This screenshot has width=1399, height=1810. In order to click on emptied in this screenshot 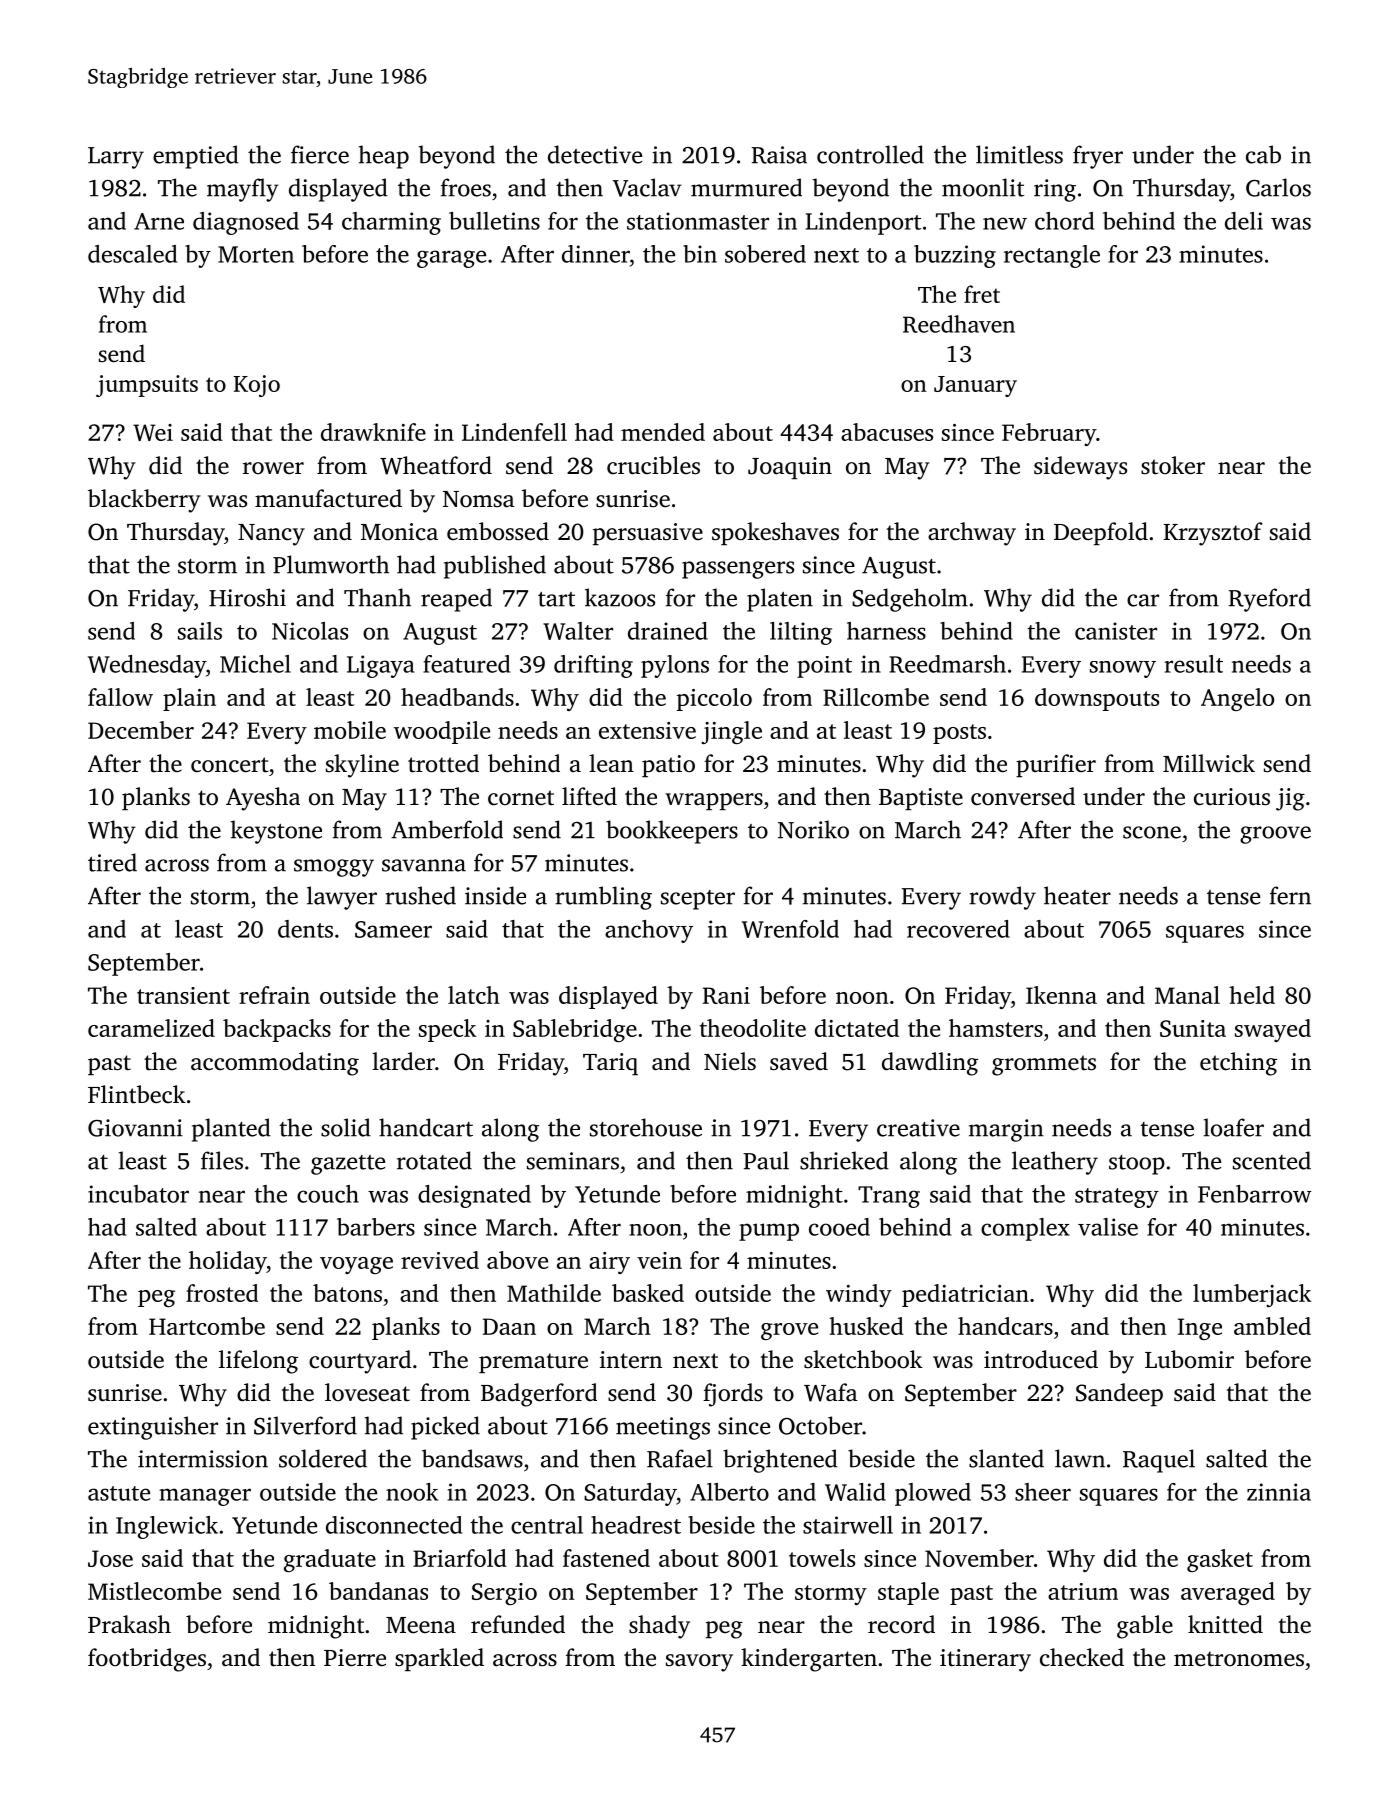, I will do `click(196, 157)`.
